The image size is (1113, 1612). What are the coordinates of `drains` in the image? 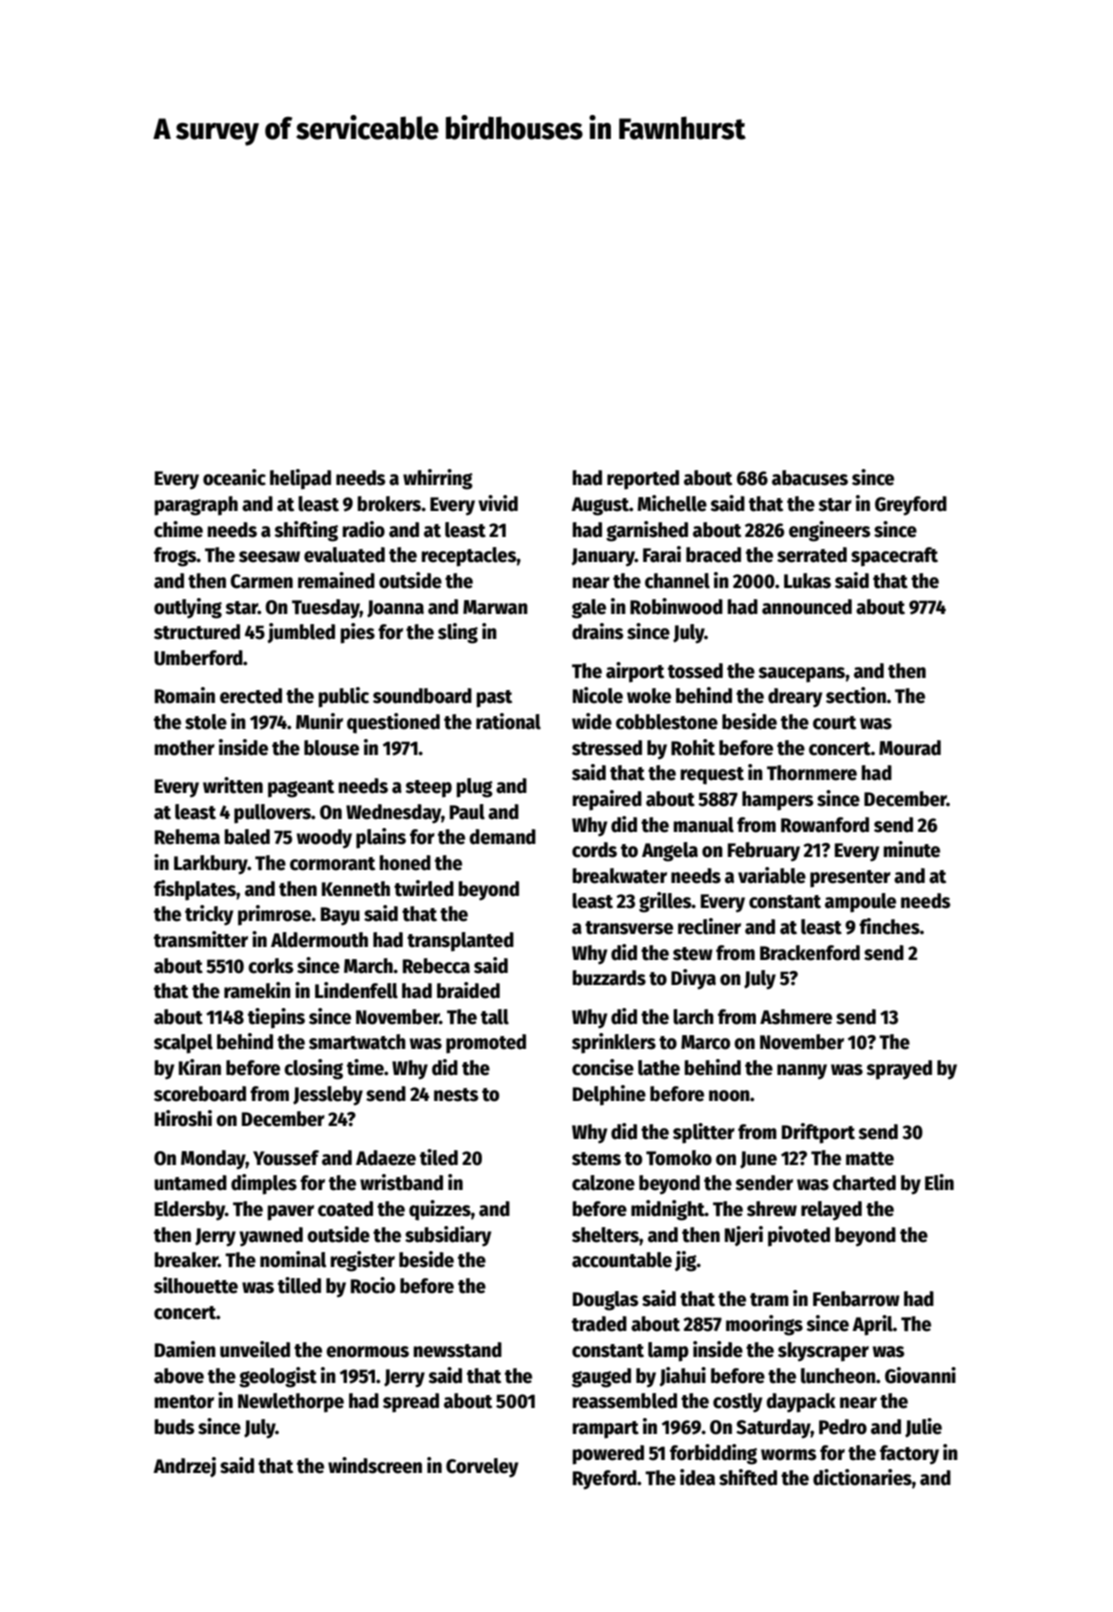 It's located at (597, 631).
